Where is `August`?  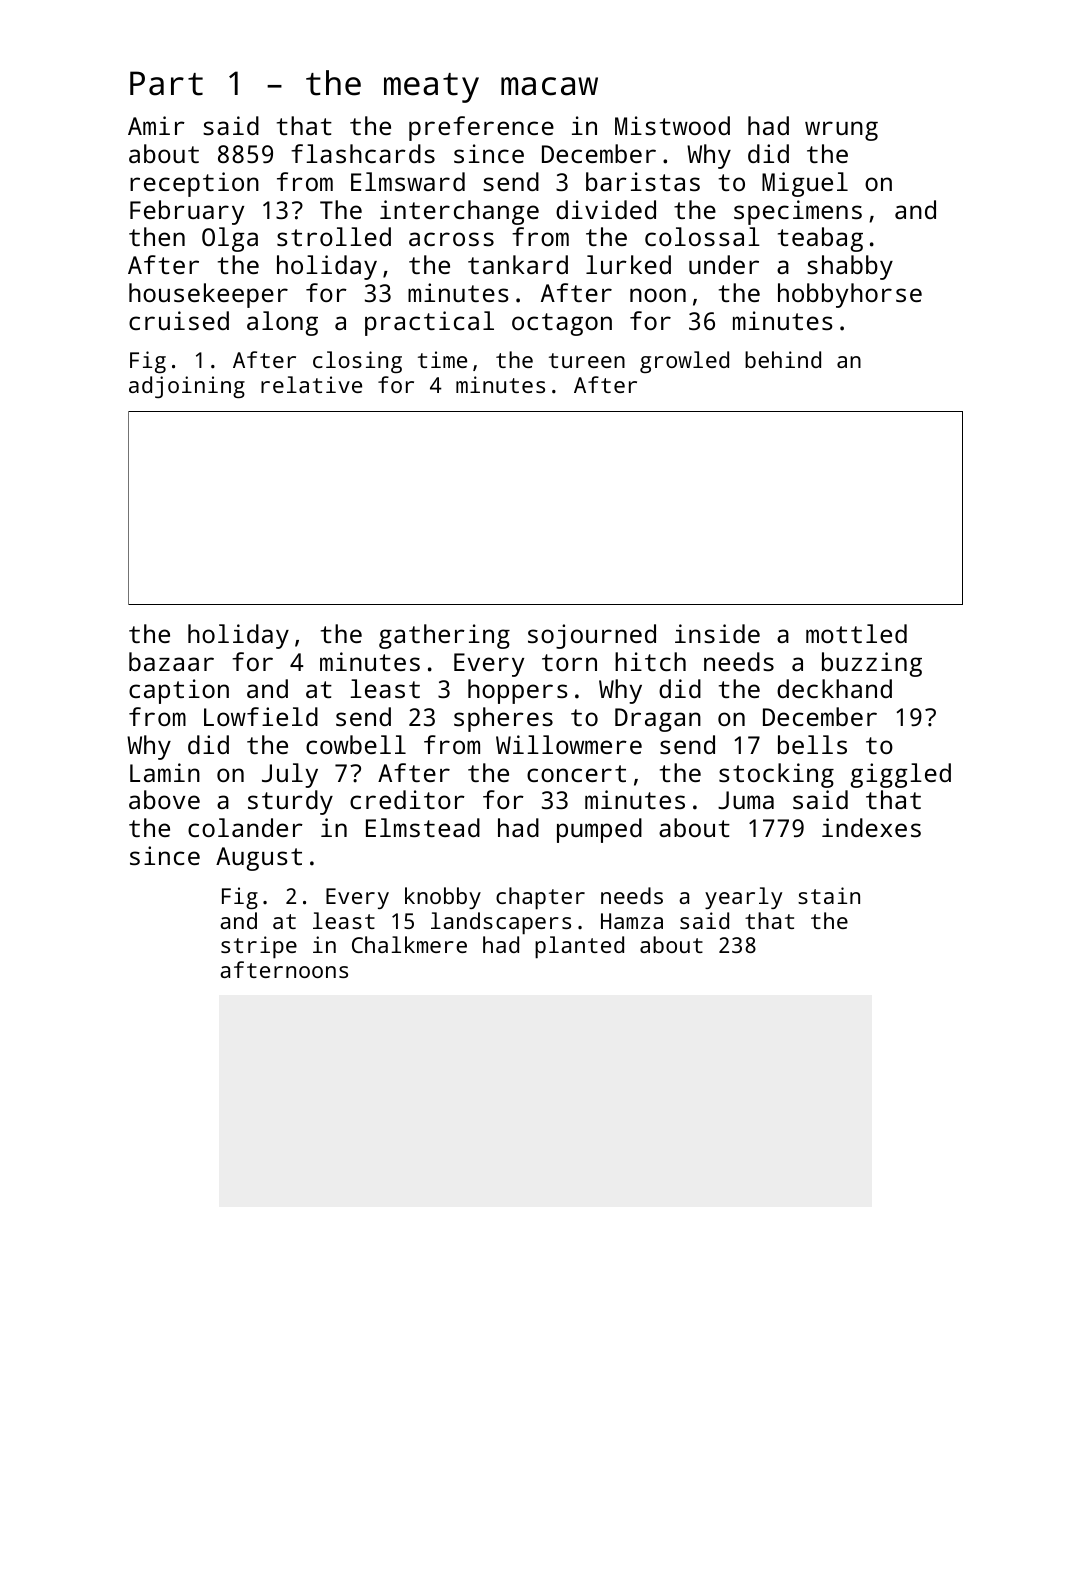 August is located at coordinates (259, 859).
